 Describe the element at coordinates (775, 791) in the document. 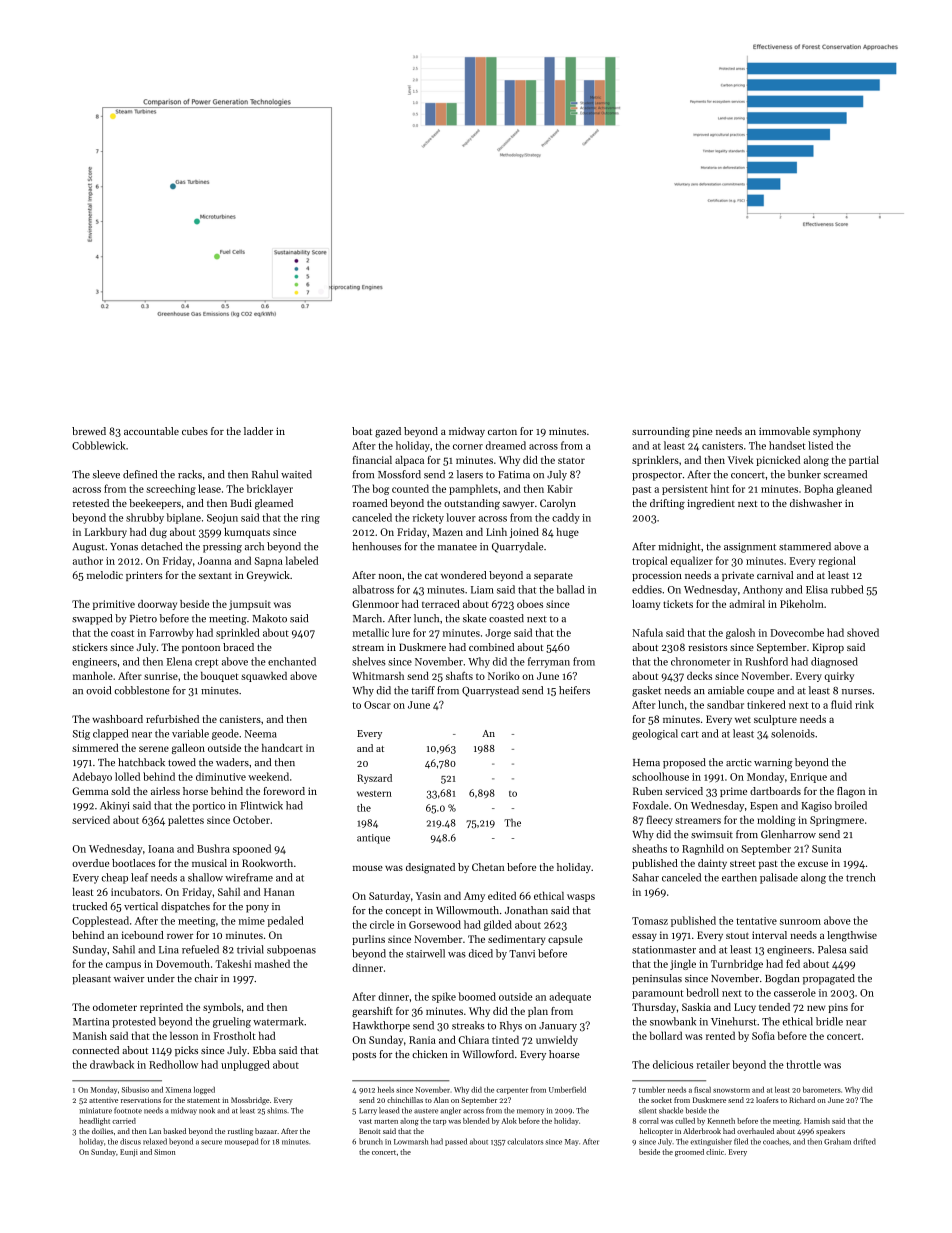

I see `dartboards` at that location.
